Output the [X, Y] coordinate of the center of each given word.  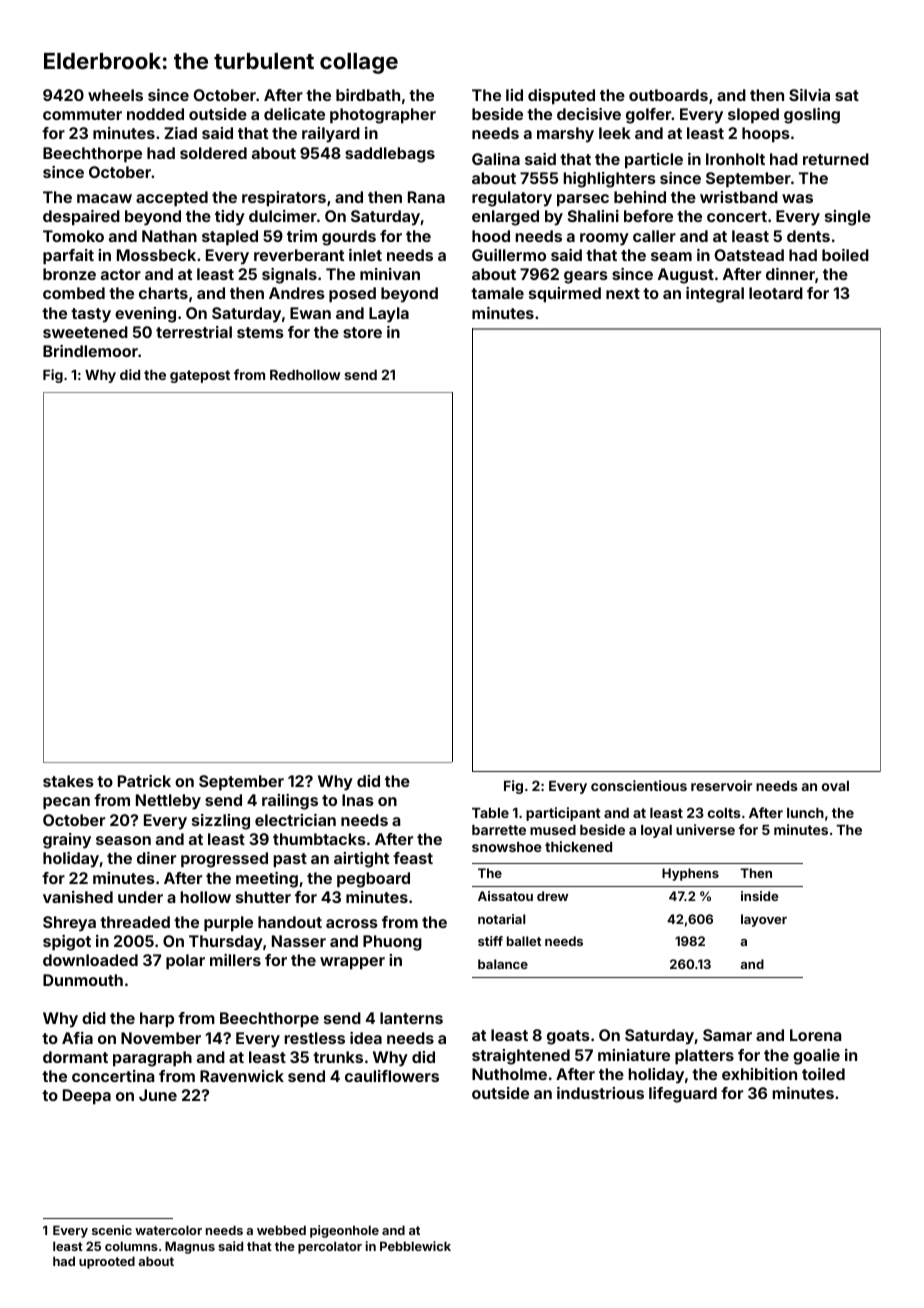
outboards [668, 95]
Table [490, 813]
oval [835, 786]
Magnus [190, 1247]
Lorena [816, 1035]
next [623, 293]
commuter [82, 114]
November [161, 1038]
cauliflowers [392, 1076]
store [362, 332]
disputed [561, 97]
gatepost [200, 376]
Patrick [144, 781]
